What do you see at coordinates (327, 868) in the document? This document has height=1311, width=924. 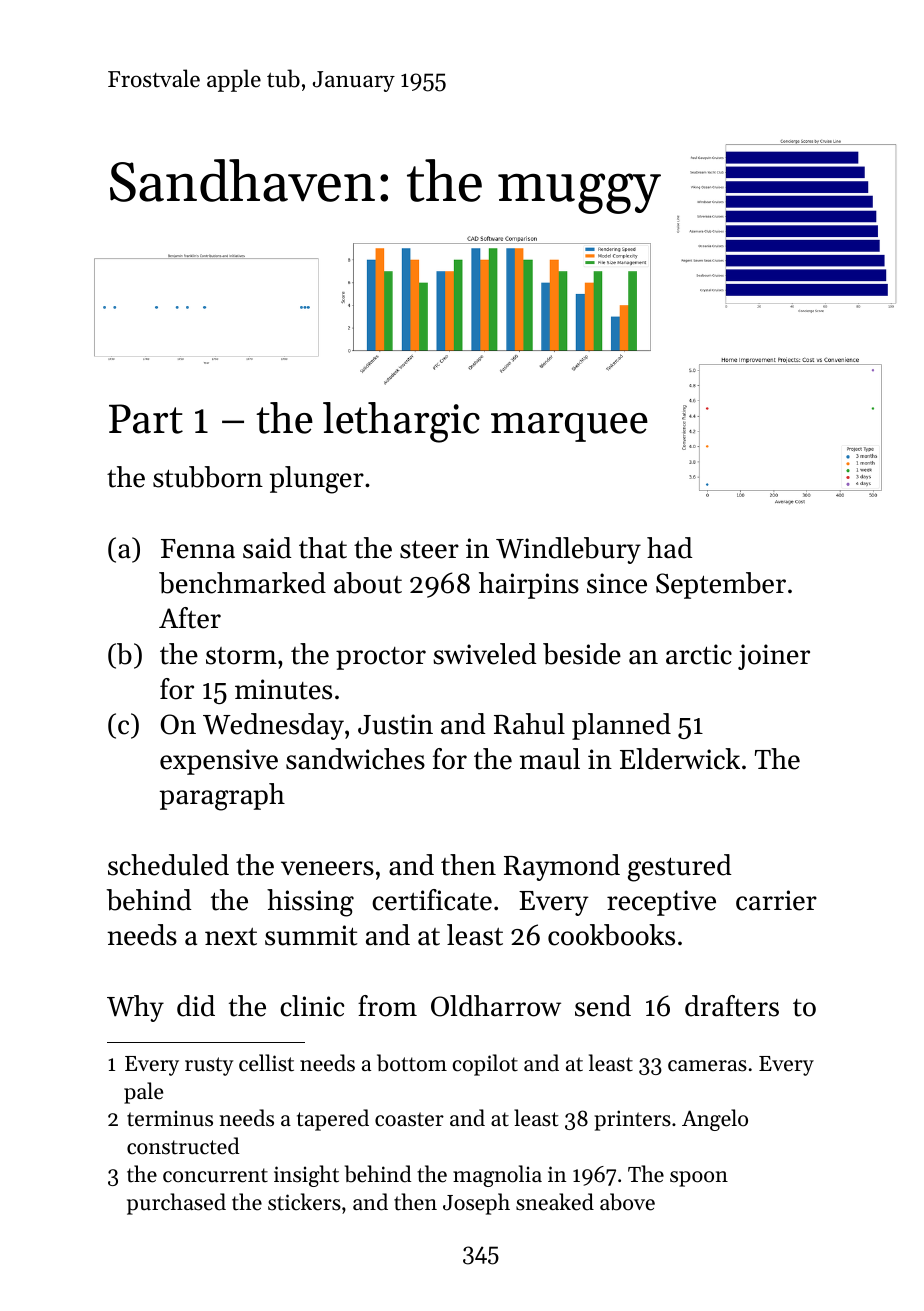 I see `veneers` at bounding box center [327, 868].
